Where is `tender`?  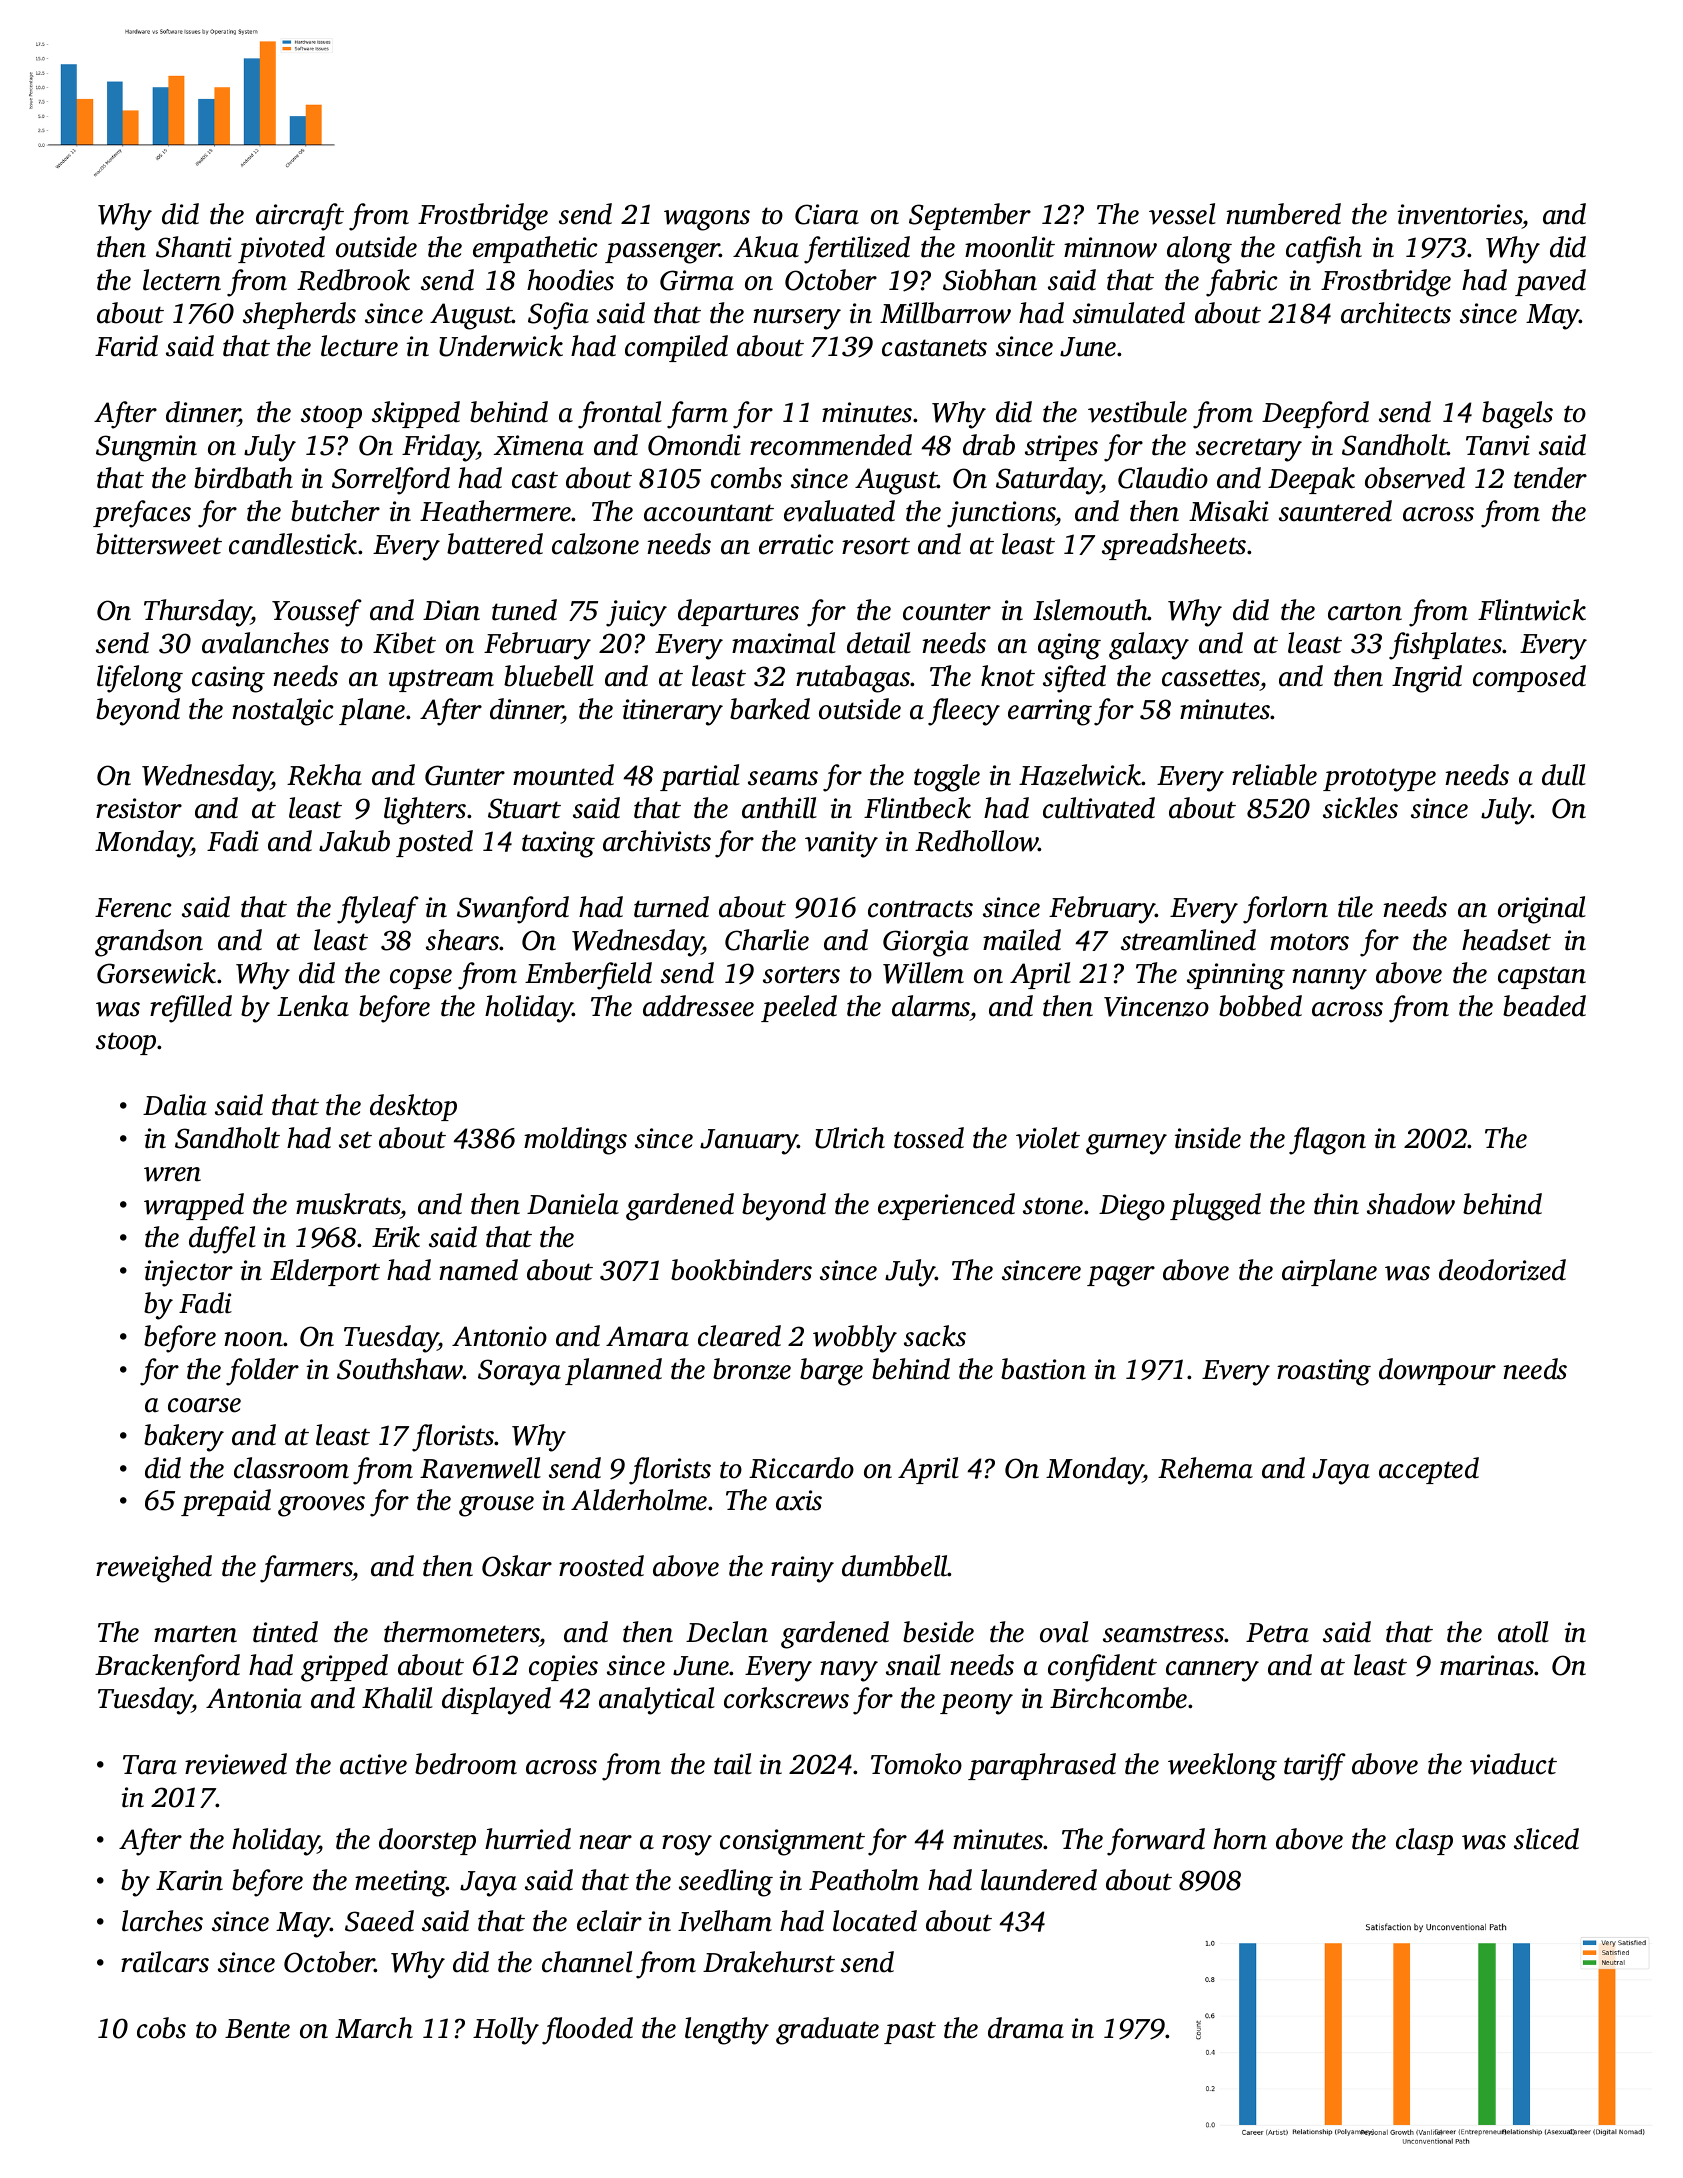 tender is located at coordinates (1550, 478).
